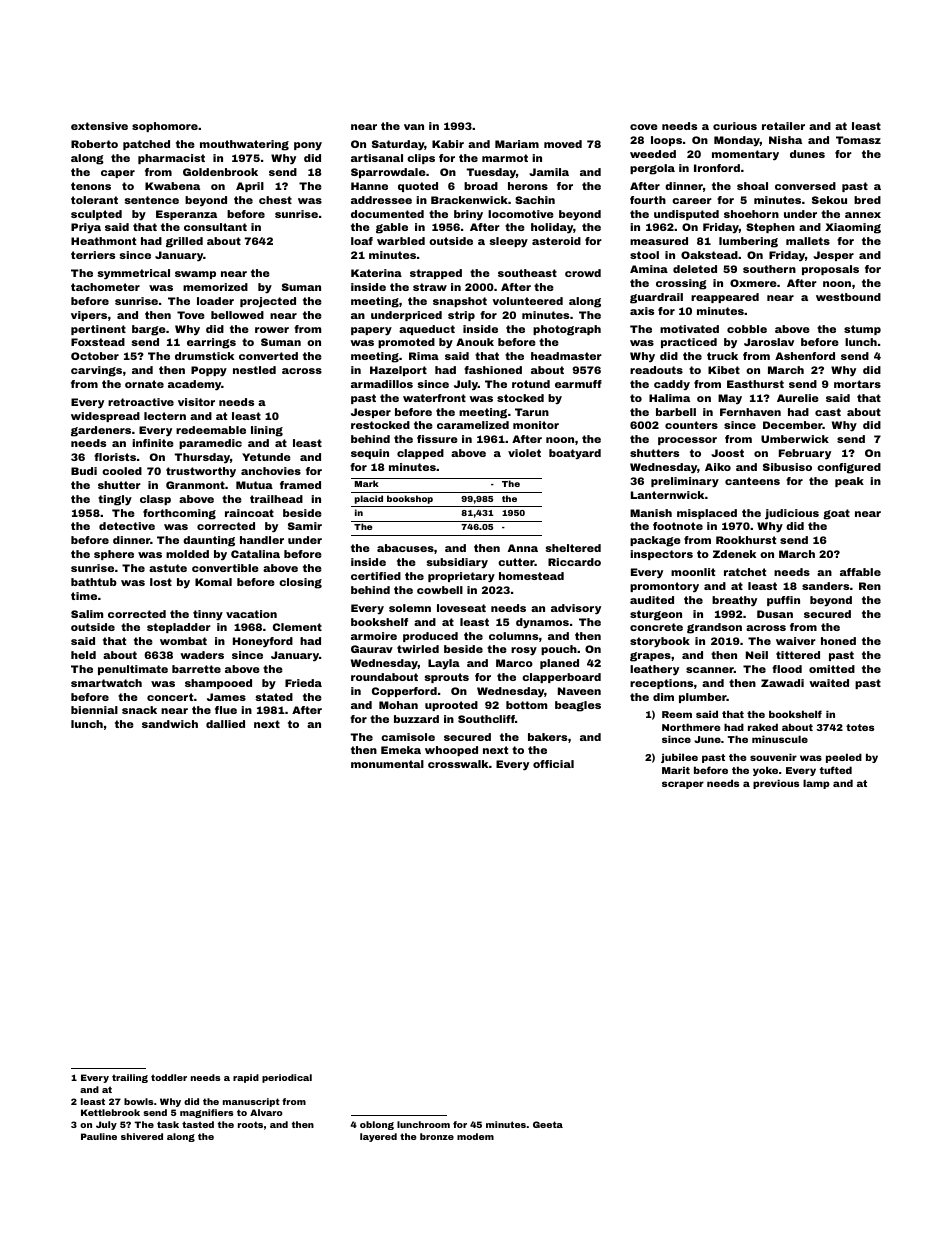 The width and height of the image is (952, 1233). What do you see at coordinates (86, 228) in the image?
I see `Priya` at bounding box center [86, 228].
